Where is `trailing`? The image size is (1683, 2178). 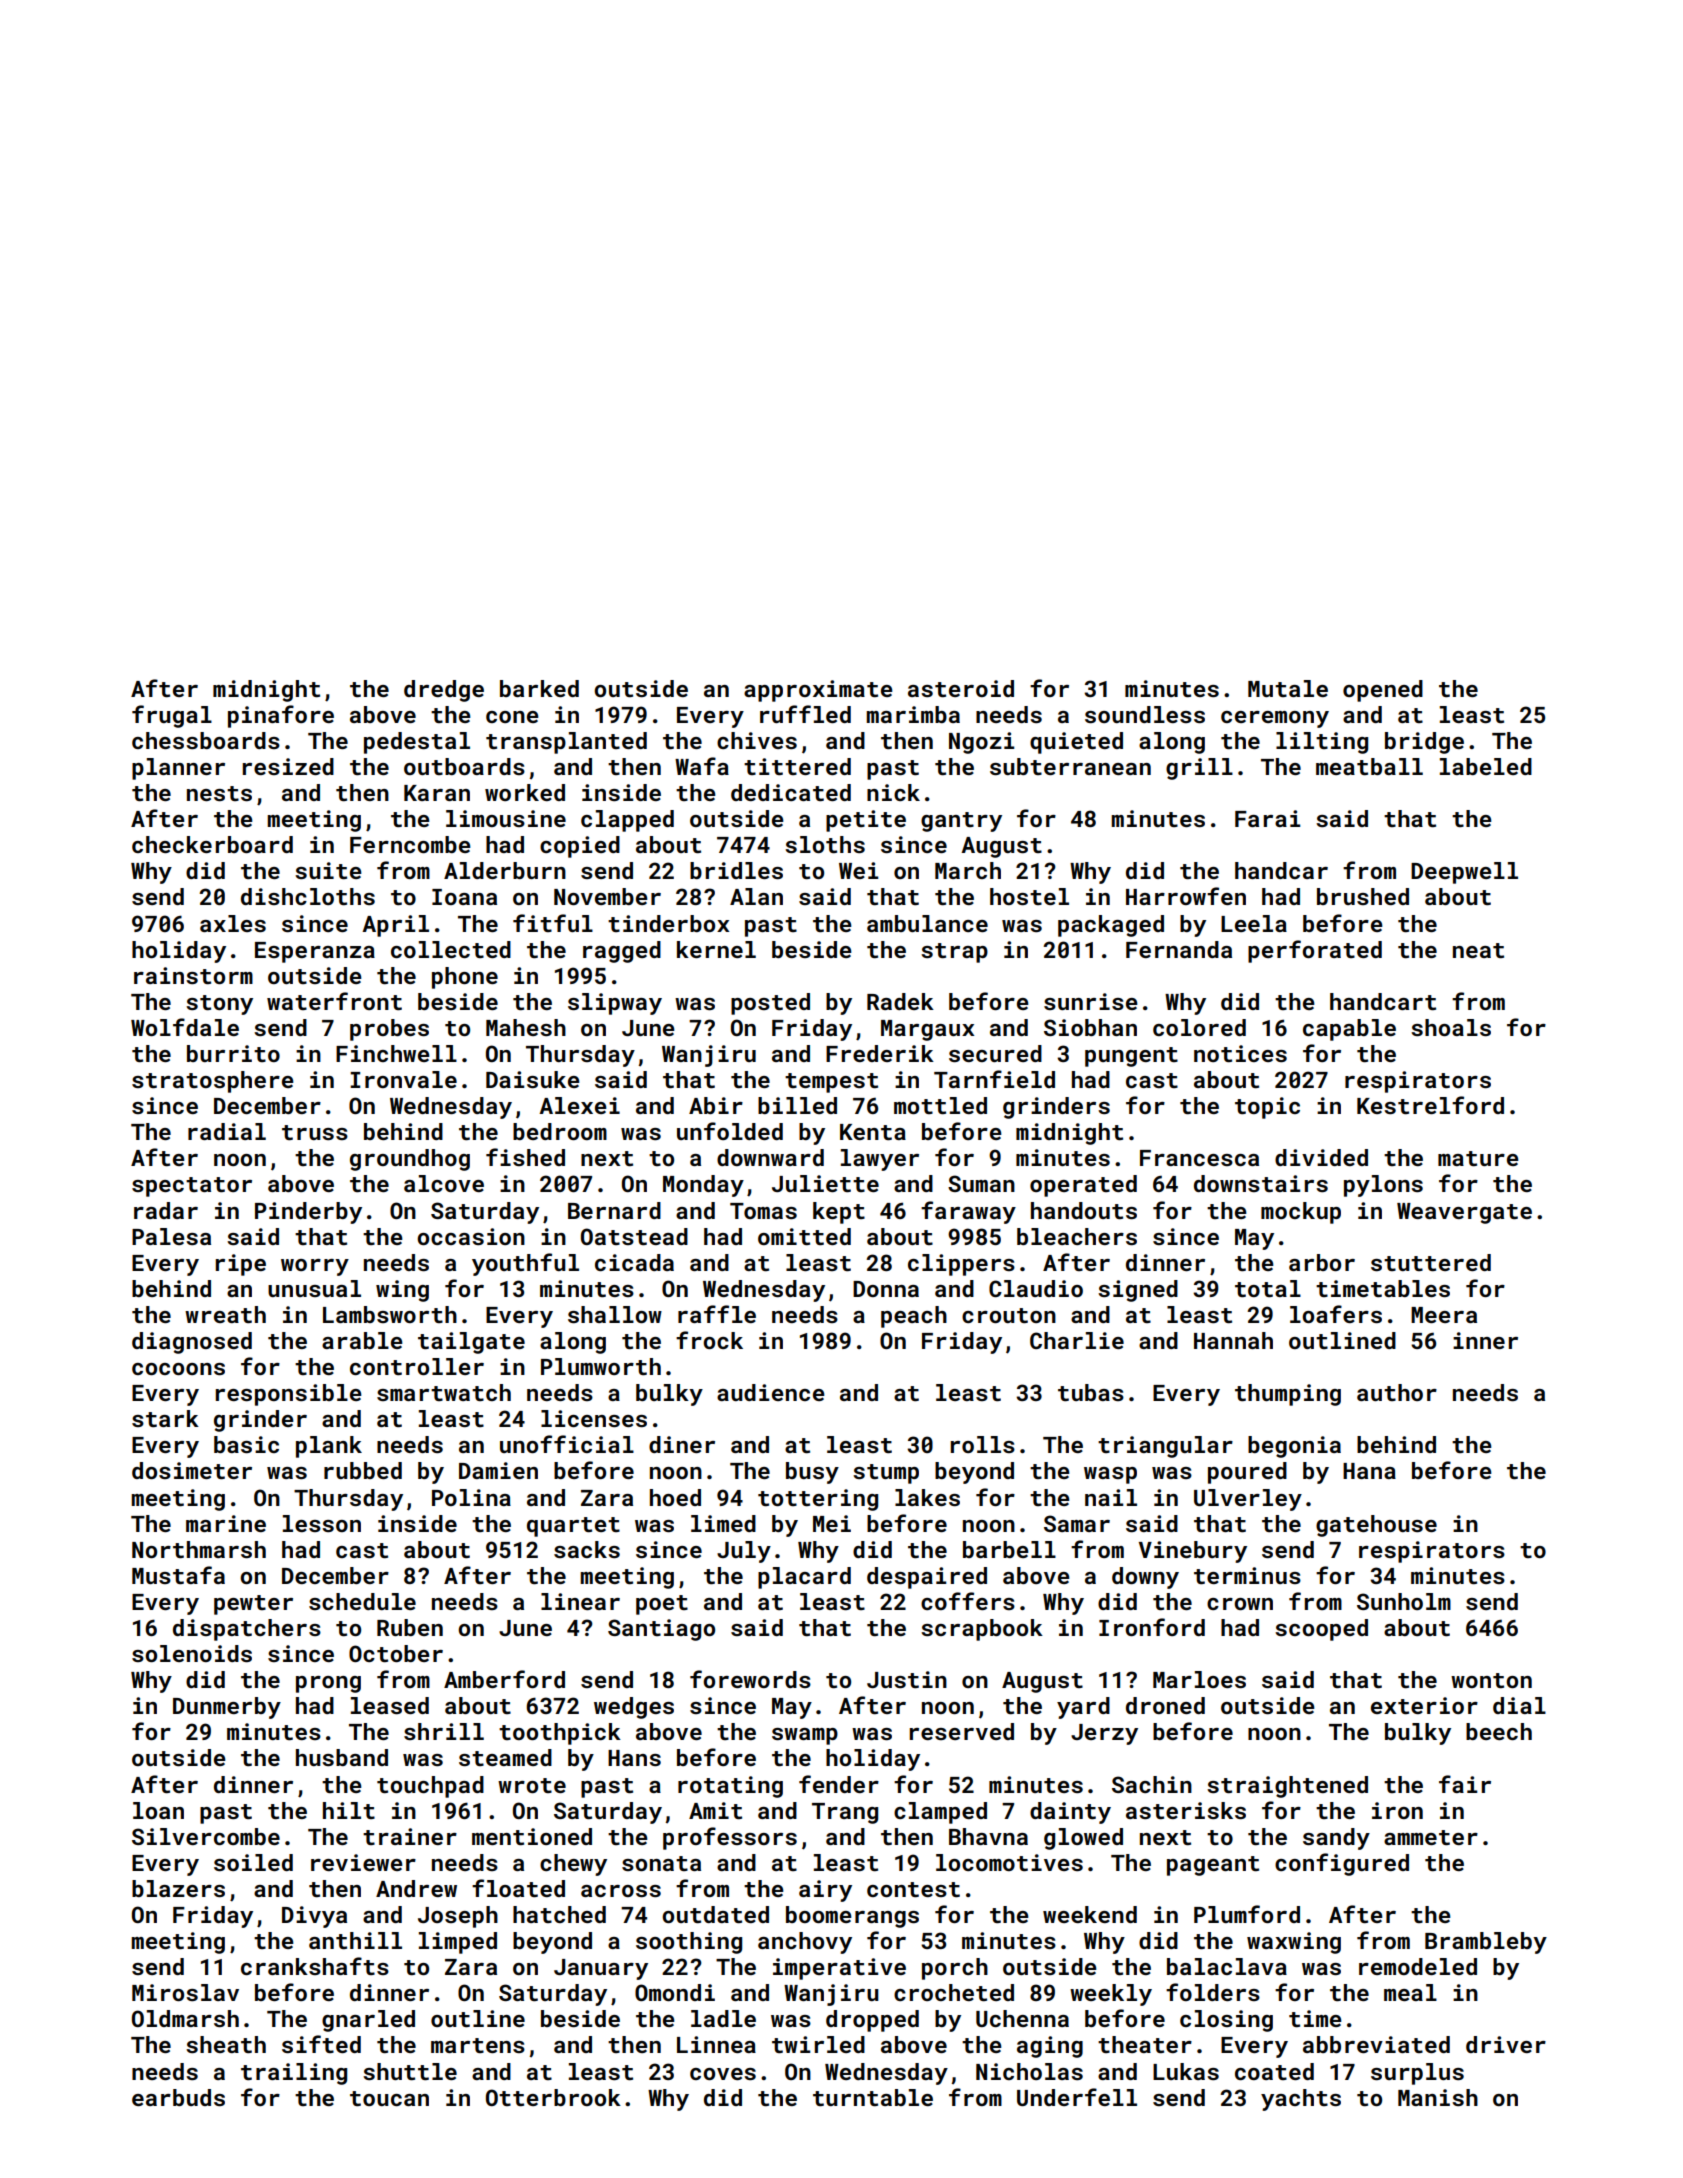 trailing is located at coordinates (294, 2074).
